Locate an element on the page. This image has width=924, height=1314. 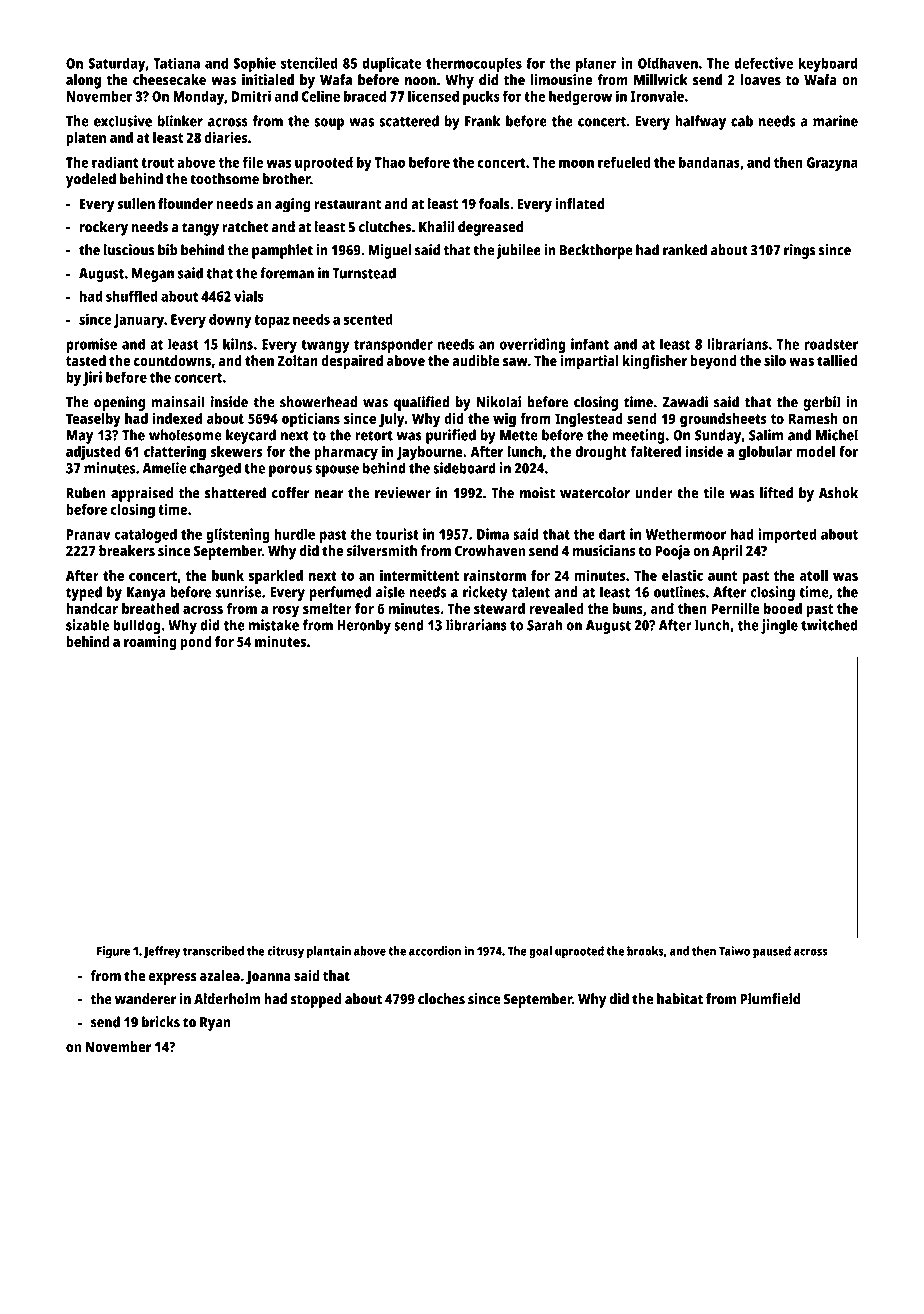
twitched is located at coordinates (829, 625).
